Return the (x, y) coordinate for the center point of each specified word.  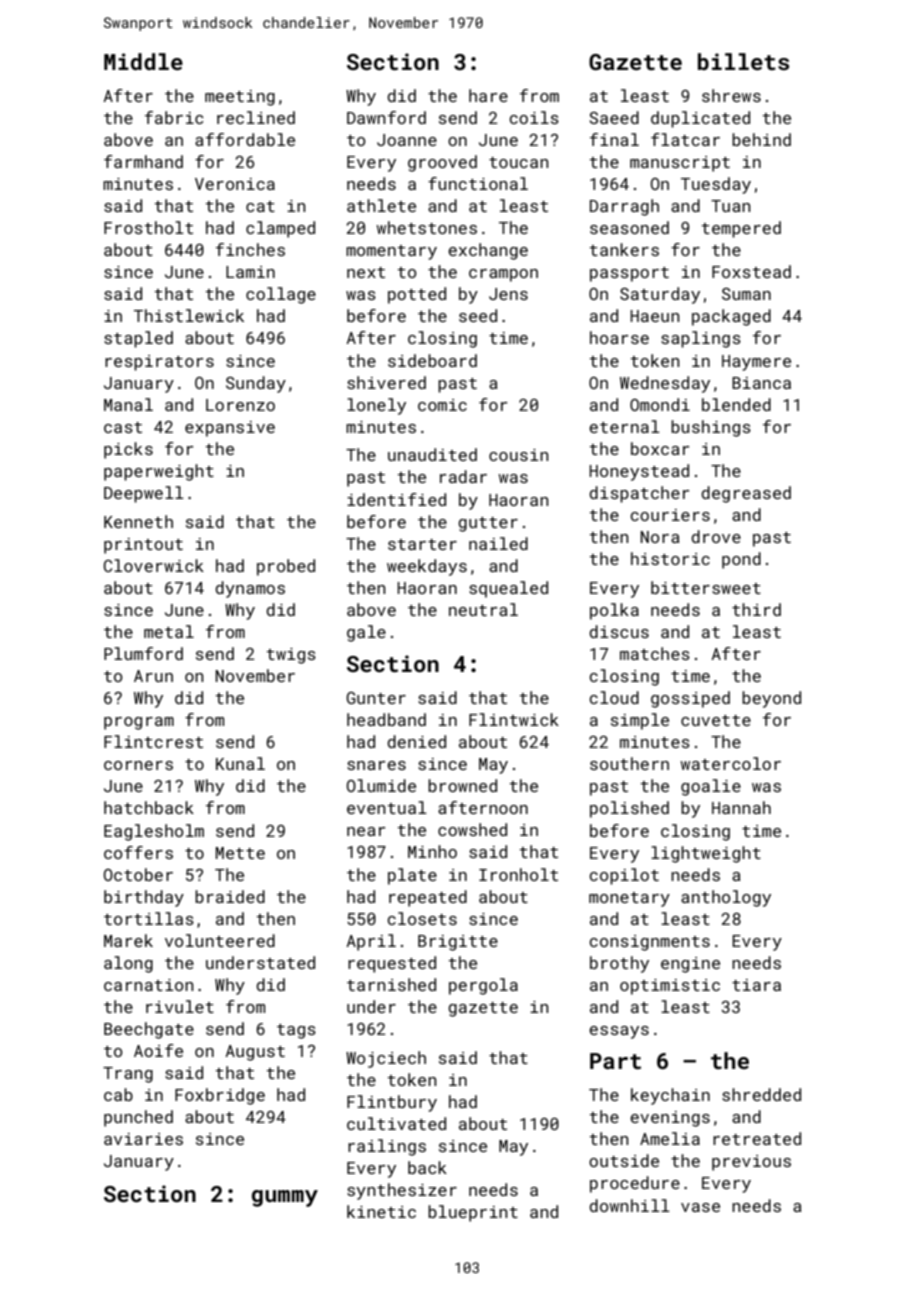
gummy (285, 1198)
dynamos (250, 589)
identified (396, 499)
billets (743, 61)
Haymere (756, 363)
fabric (174, 117)
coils (534, 117)
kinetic (381, 1211)
